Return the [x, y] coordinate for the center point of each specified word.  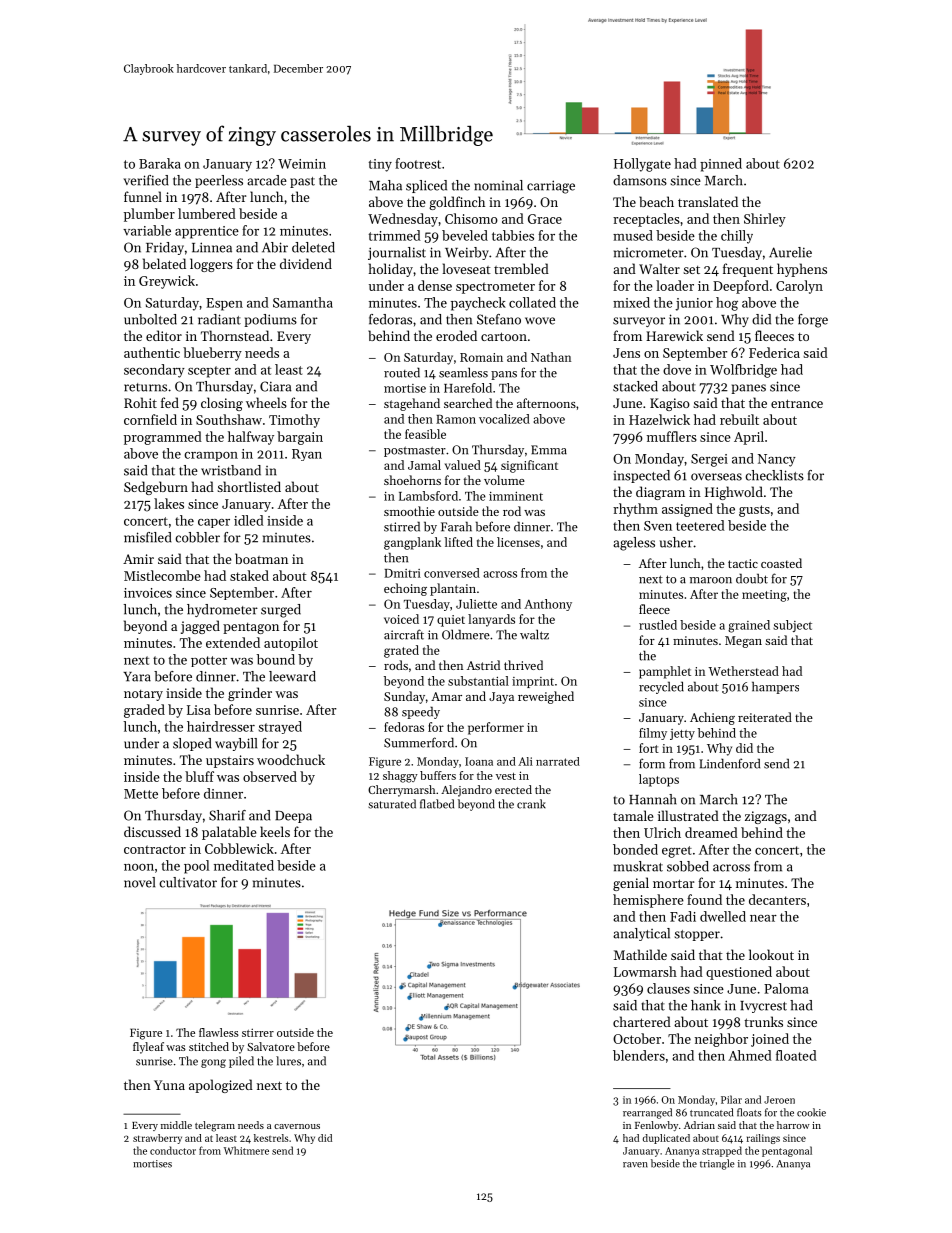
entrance [797, 403]
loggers [211, 265]
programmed [163, 438]
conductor [173, 1150]
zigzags [766, 817]
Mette [141, 794]
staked [249, 575]
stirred [402, 526]
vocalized [504, 419]
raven [635, 1165]
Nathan [551, 357]
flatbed [437, 804]
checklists [774, 475]
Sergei [709, 460]
